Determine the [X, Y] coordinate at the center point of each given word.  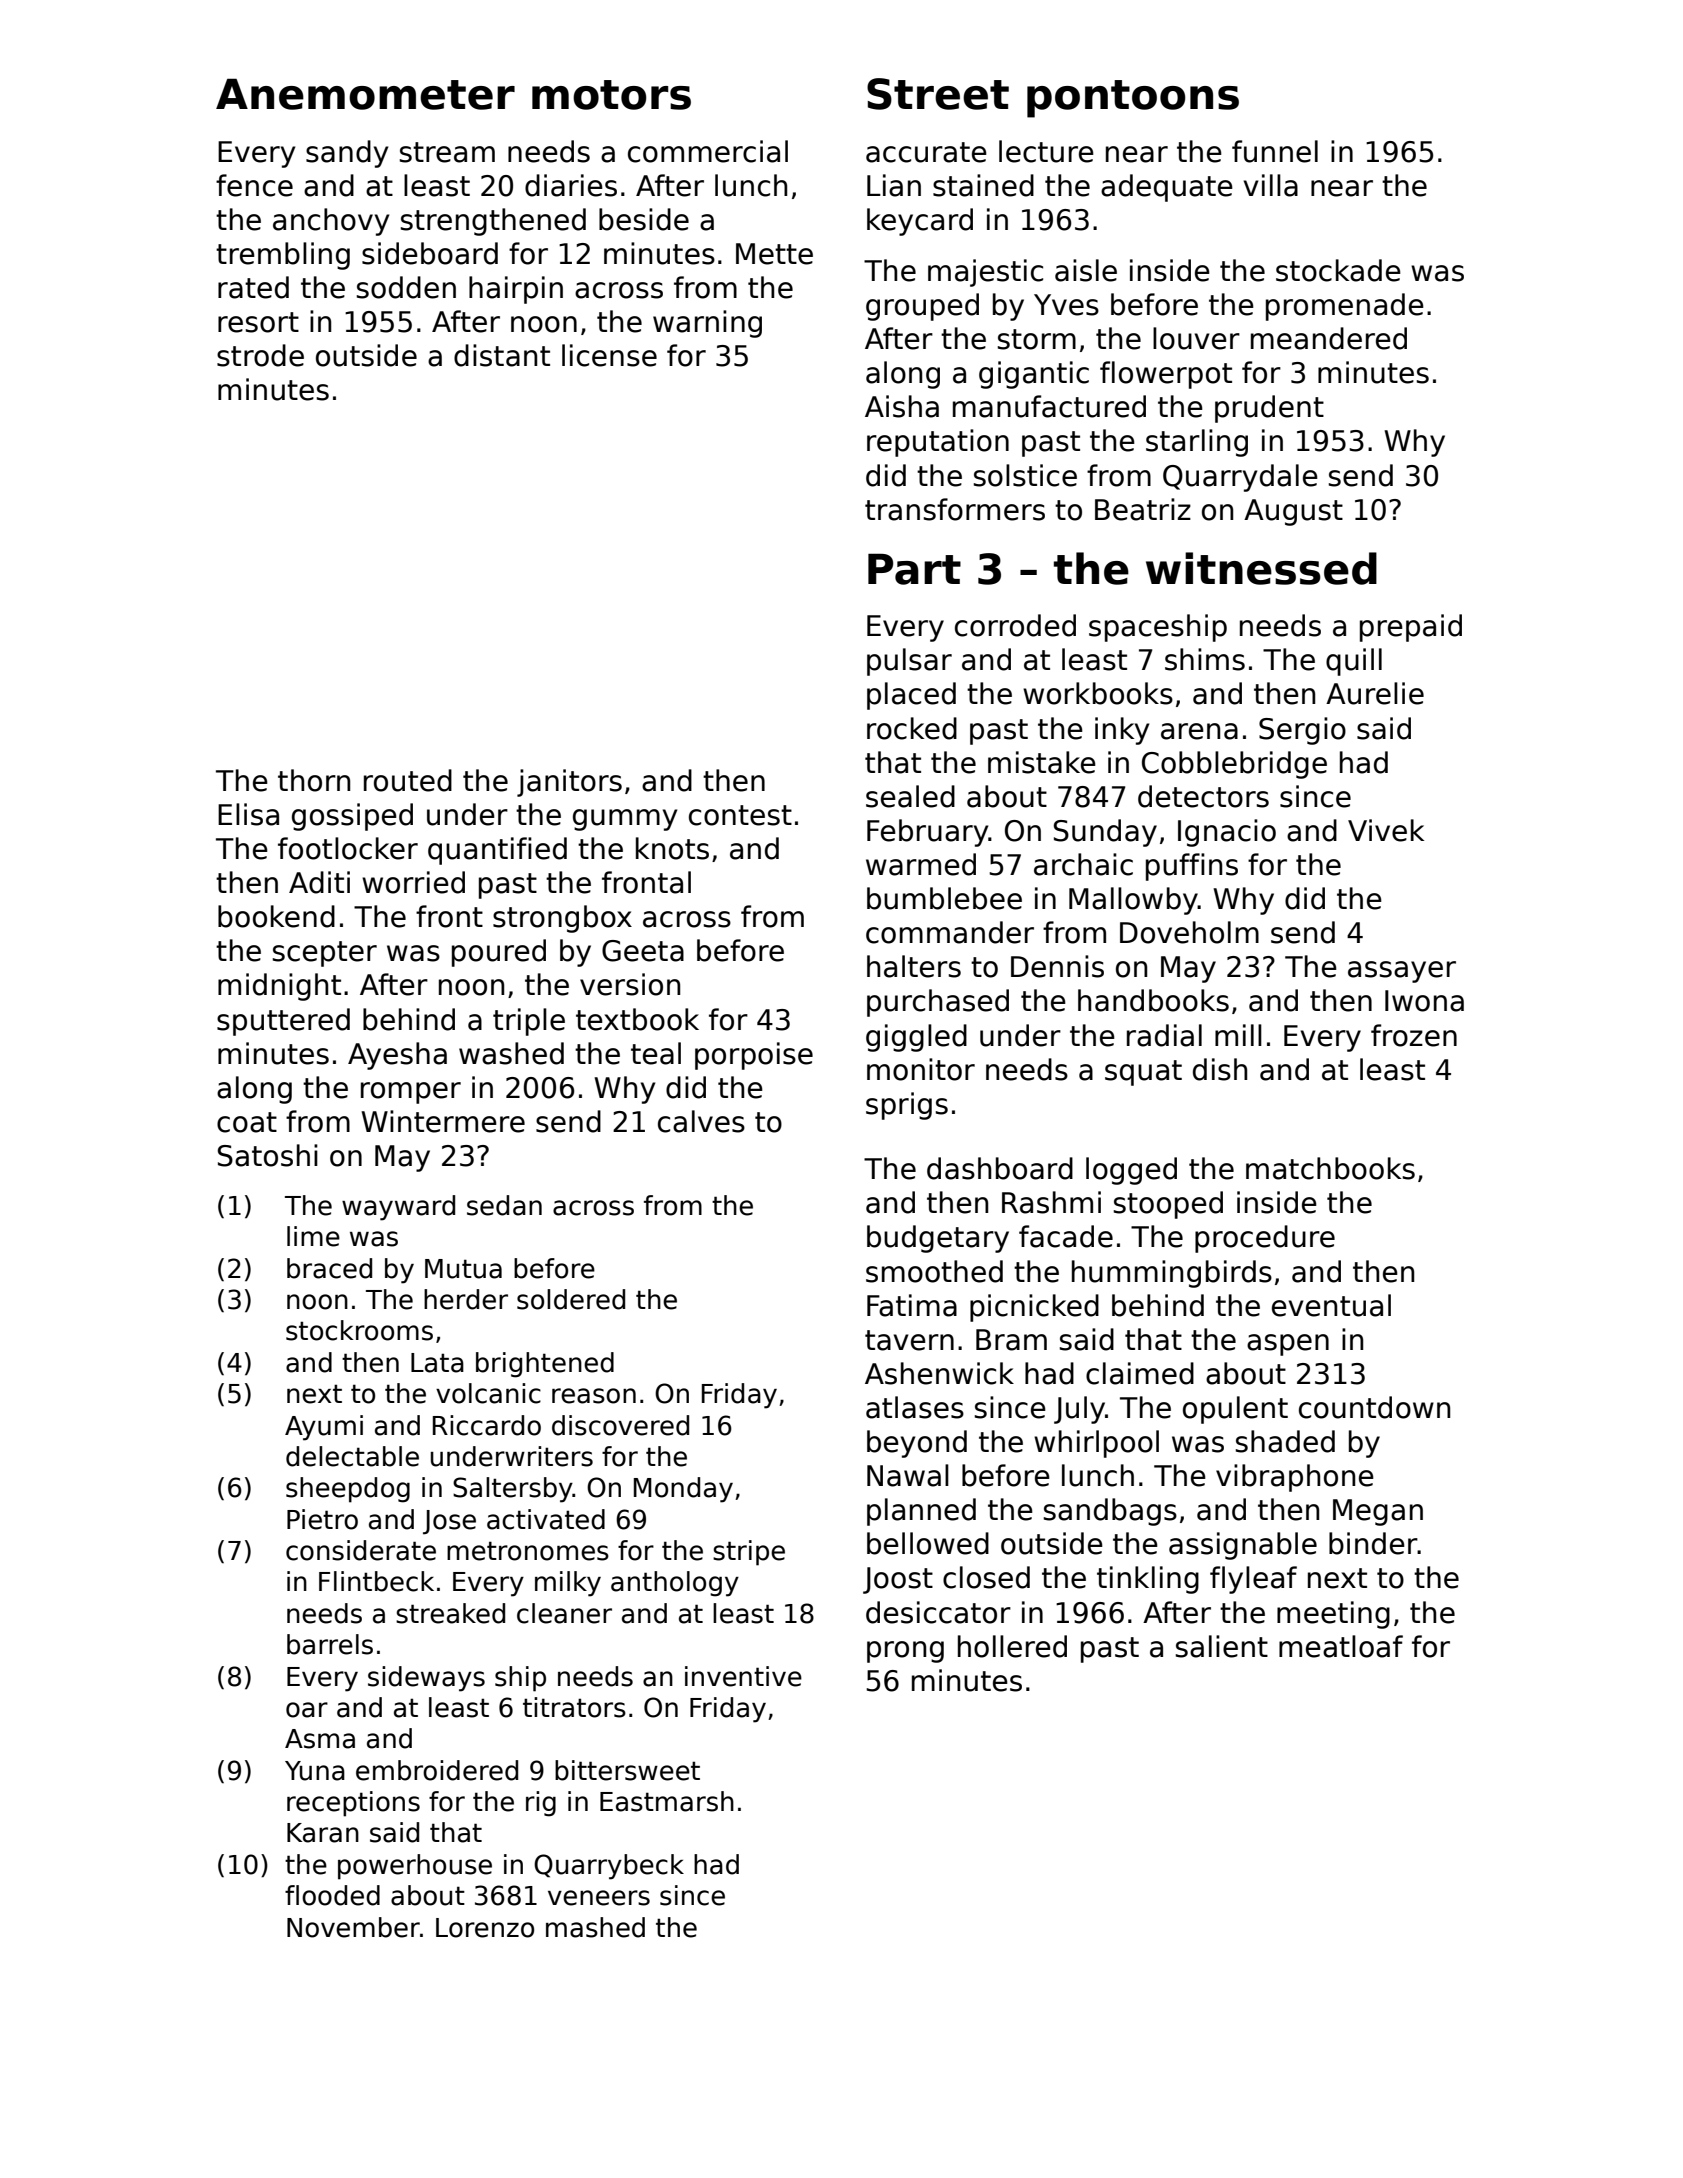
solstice [1025, 475]
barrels [330, 1644]
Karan [323, 1833]
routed [408, 780]
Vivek [1386, 830]
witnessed [1261, 568]
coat [247, 1122]
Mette [774, 254]
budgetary [938, 1239]
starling [1197, 443]
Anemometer [365, 94]
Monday [683, 1490]
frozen [1414, 1035]
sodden [406, 287]
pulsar [909, 662]
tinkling [1148, 1580]
